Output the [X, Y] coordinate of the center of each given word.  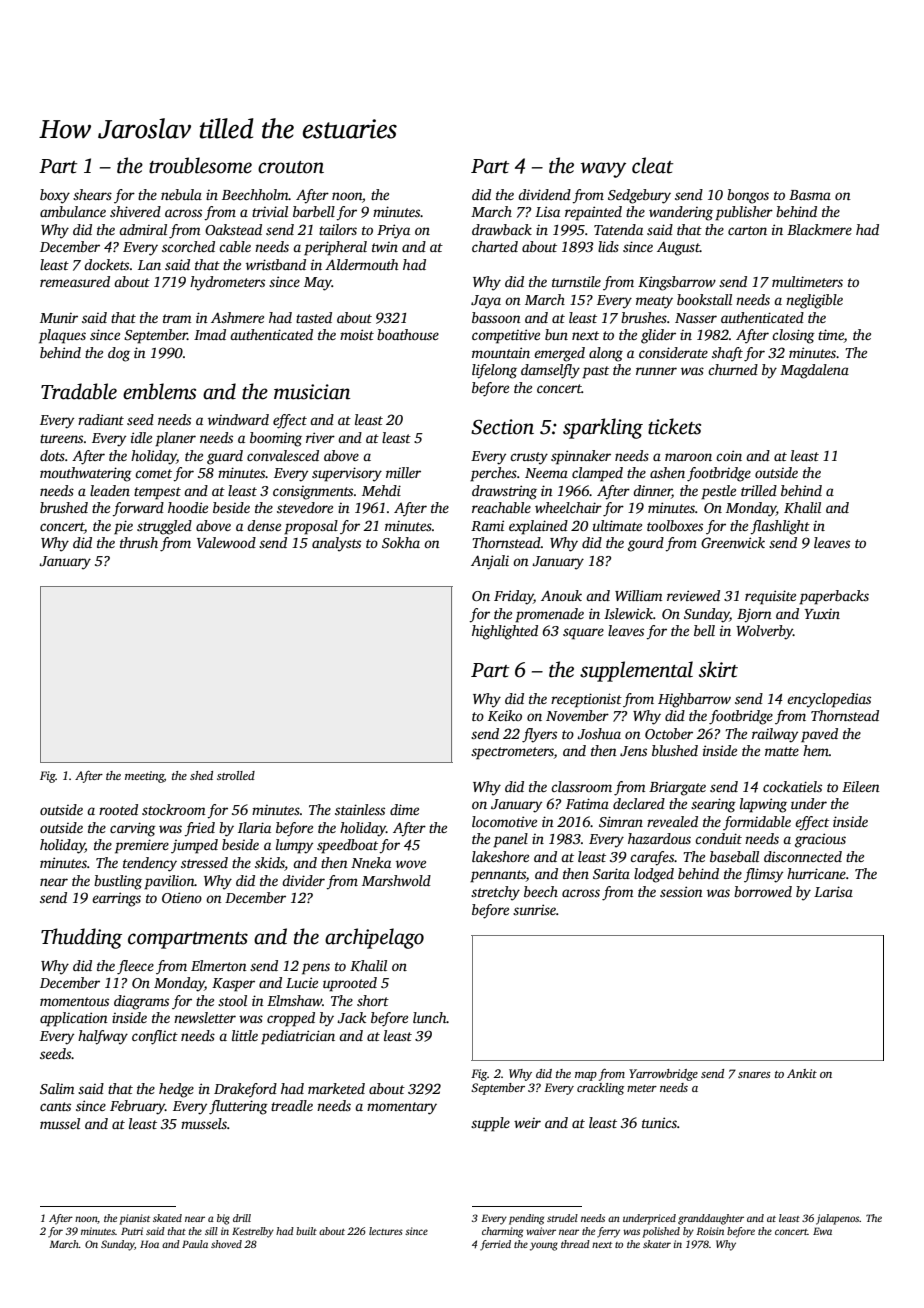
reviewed [693, 595]
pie [123, 527]
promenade [549, 615]
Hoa [149, 1244]
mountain [501, 352]
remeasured [75, 281]
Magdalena [814, 371]
